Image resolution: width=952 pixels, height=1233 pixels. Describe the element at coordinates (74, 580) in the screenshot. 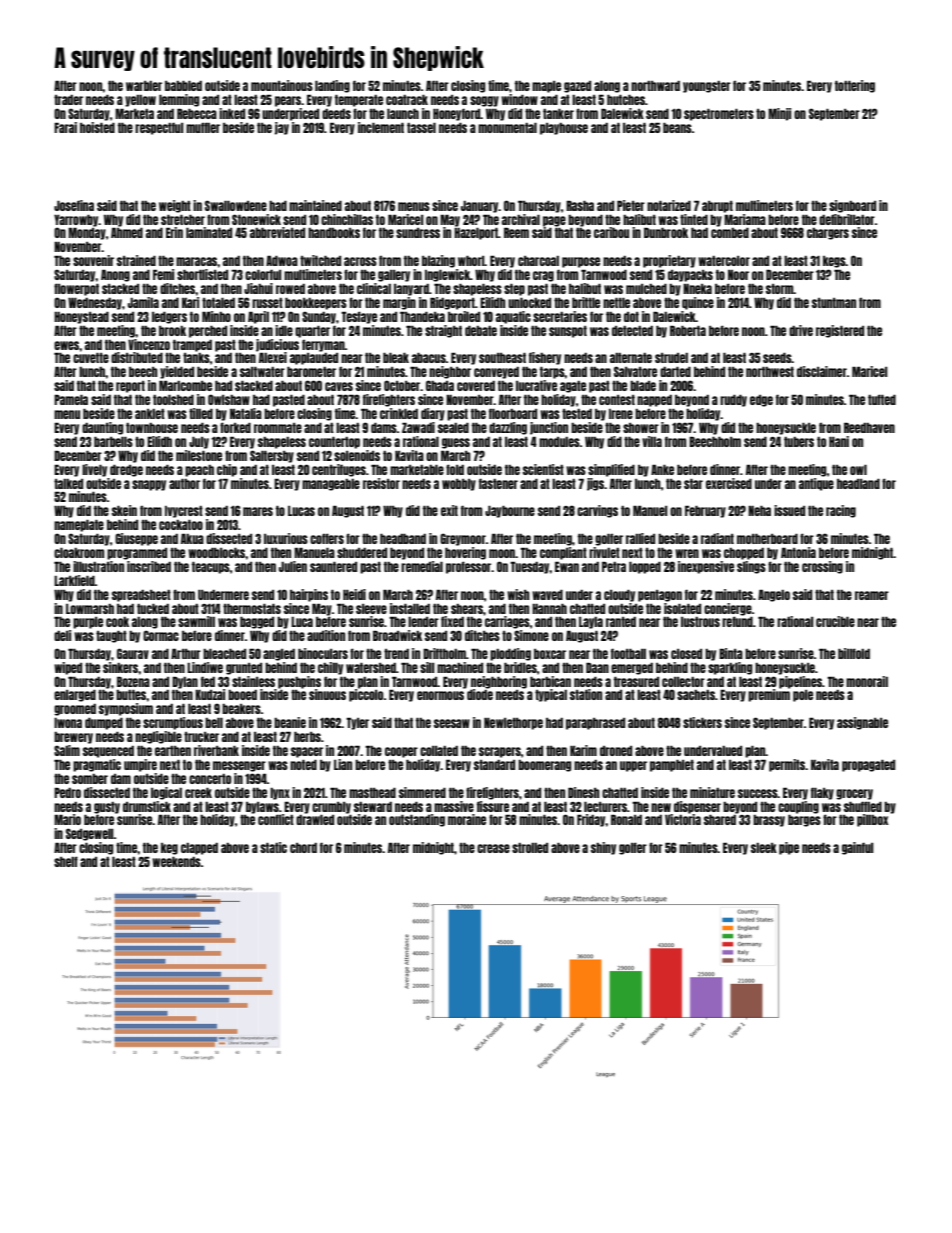

I see `Larkfield` at that location.
